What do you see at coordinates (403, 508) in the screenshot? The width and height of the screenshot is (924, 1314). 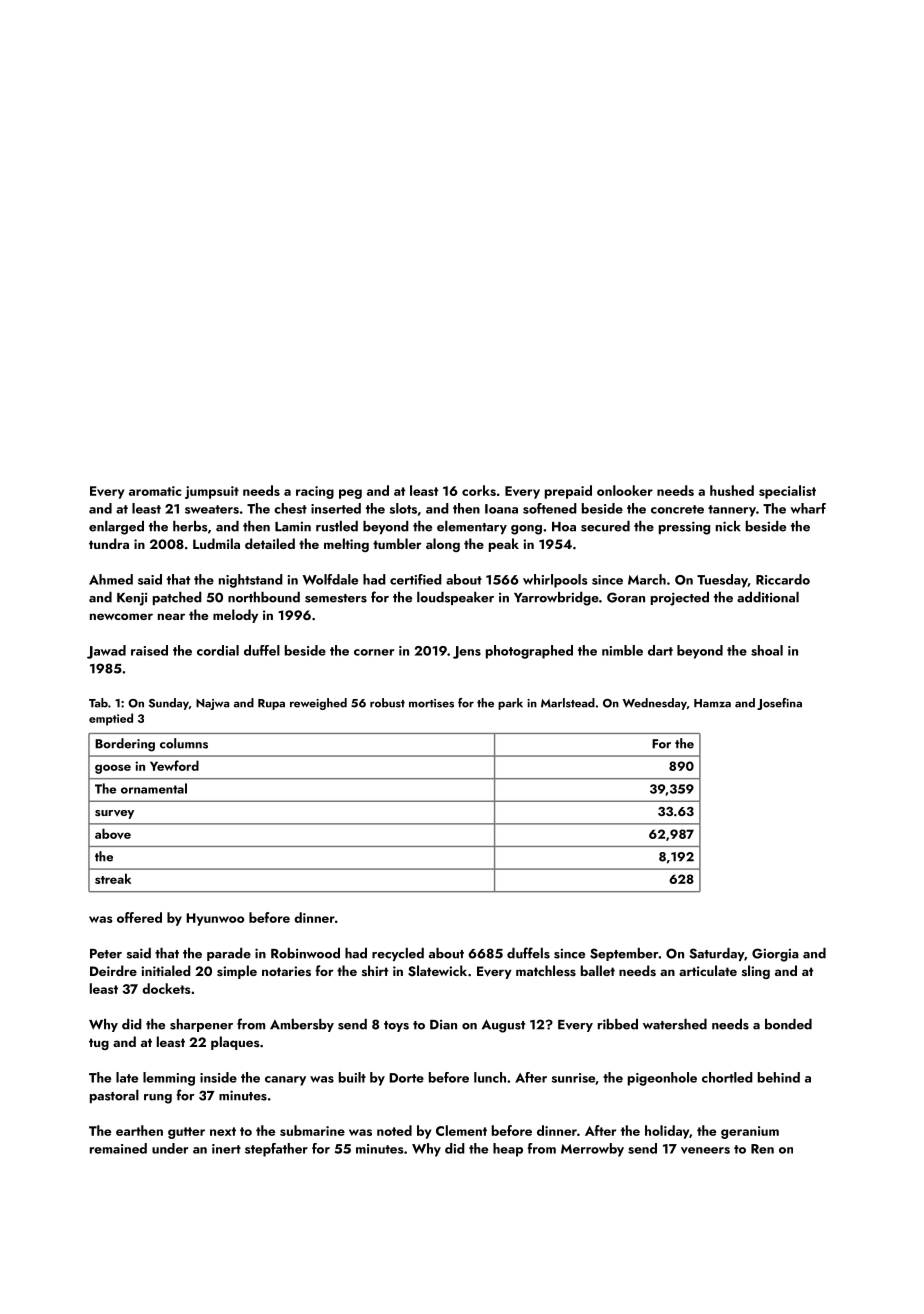 I see `slots` at bounding box center [403, 508].
